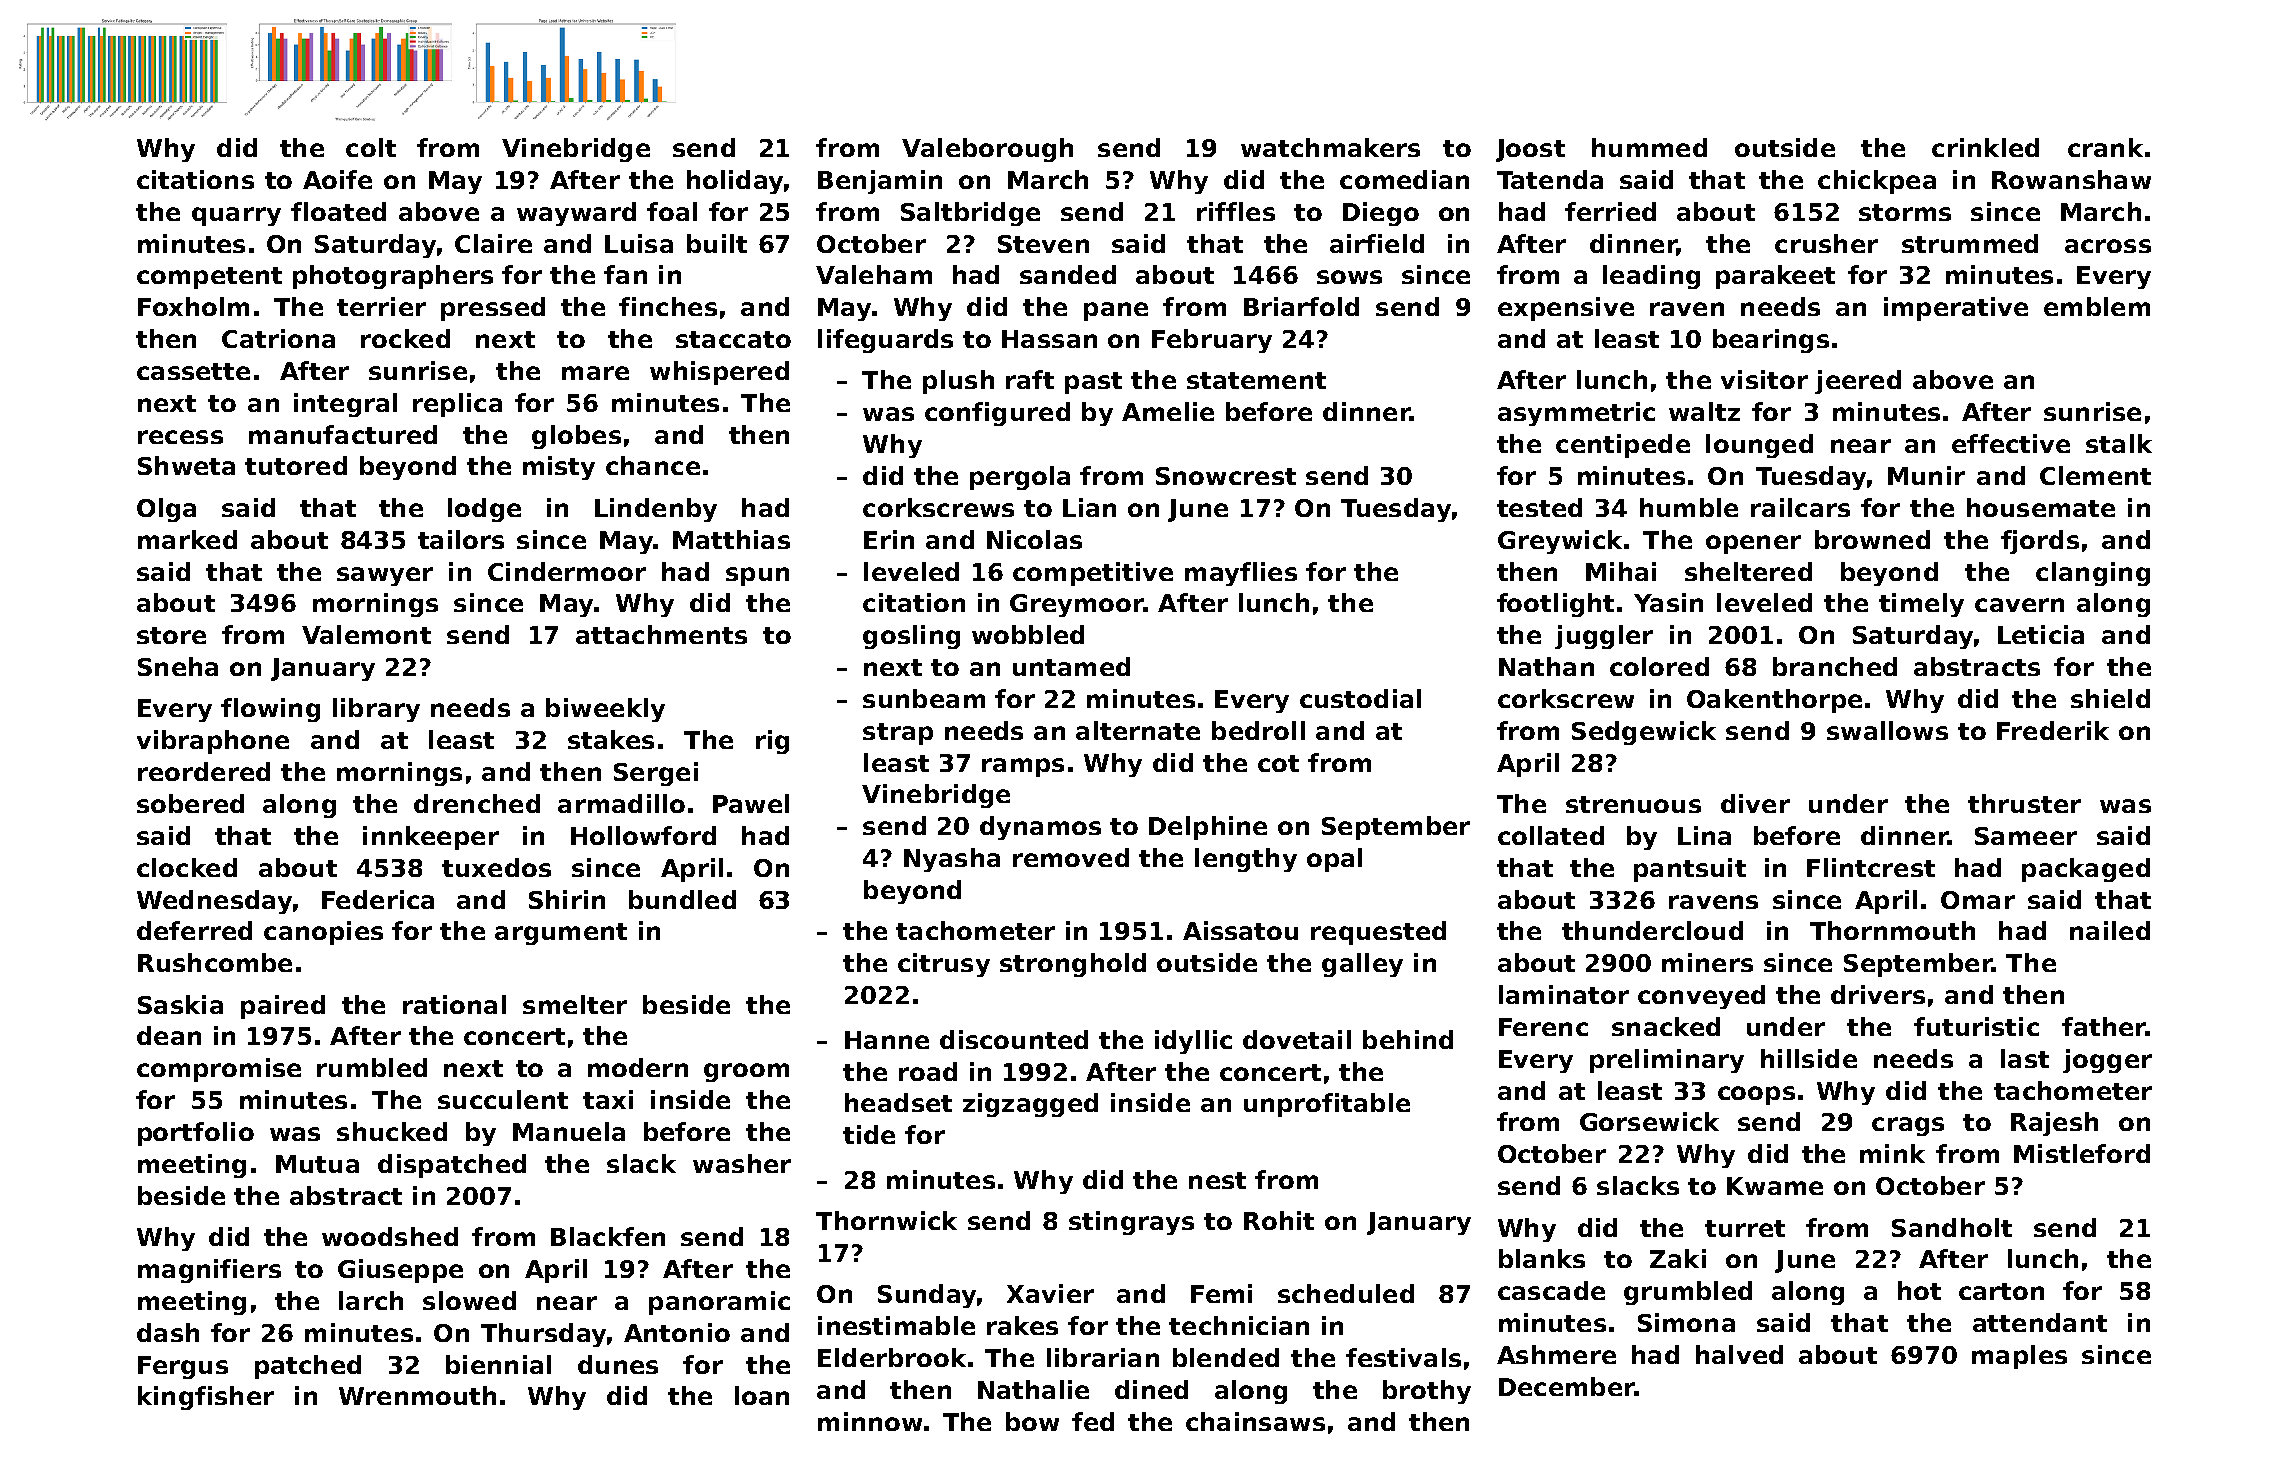 This screenshot has width=2288, height=1481. I want to click on Leticia, so click(2041, 634).
